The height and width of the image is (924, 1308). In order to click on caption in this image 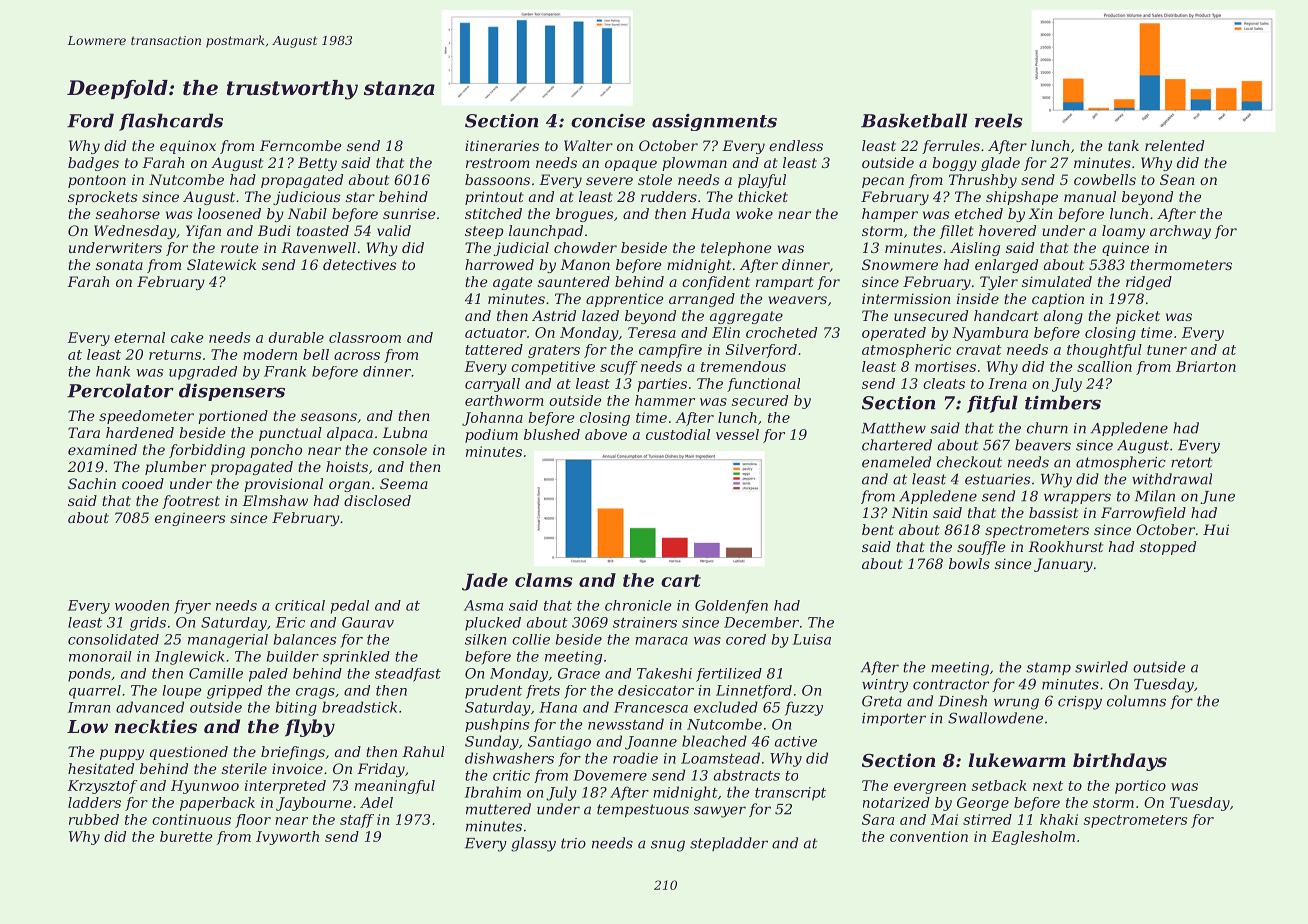, I will do `click(1058, 300)`.
